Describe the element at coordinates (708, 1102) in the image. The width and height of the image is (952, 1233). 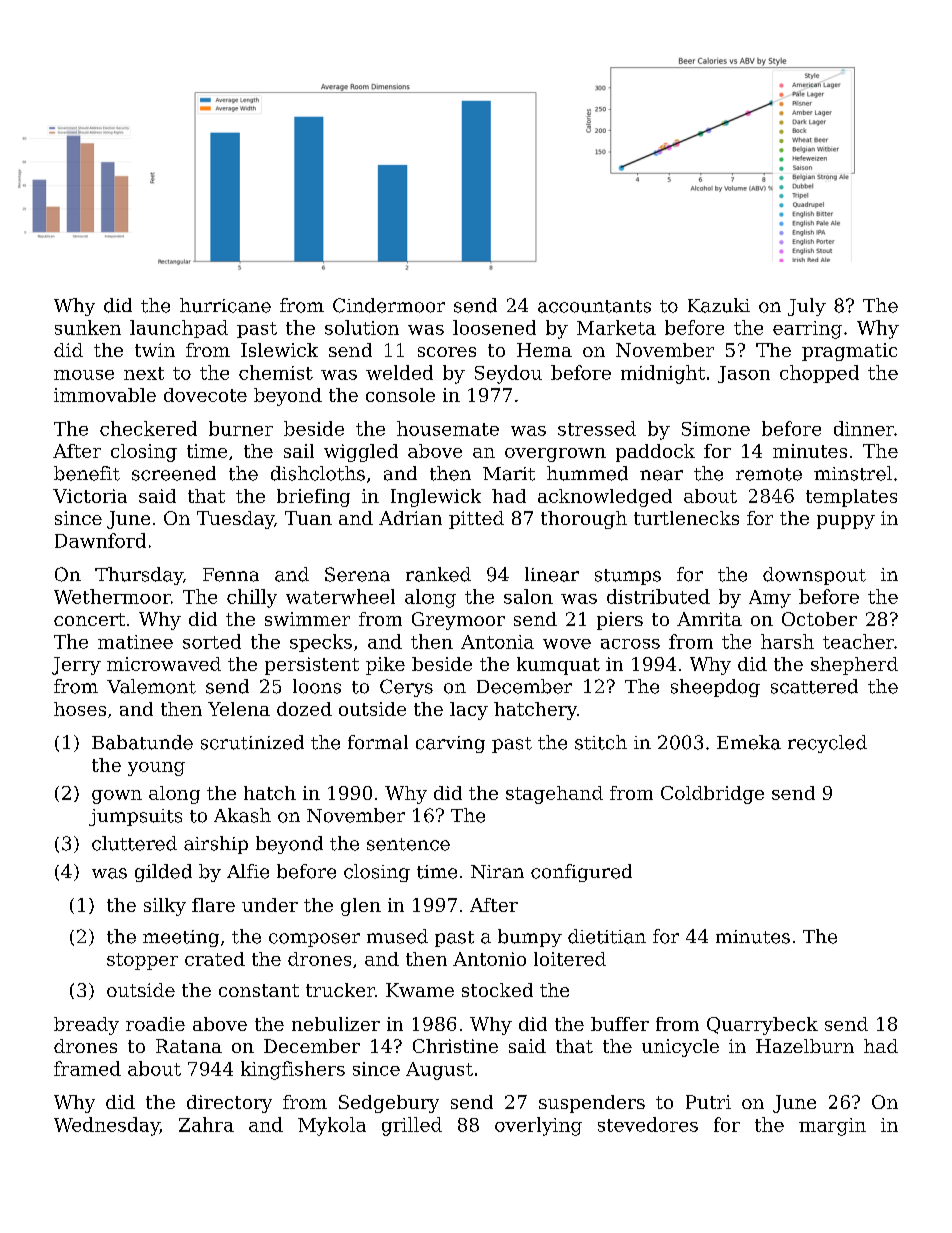
I see `Putri` at that location.
